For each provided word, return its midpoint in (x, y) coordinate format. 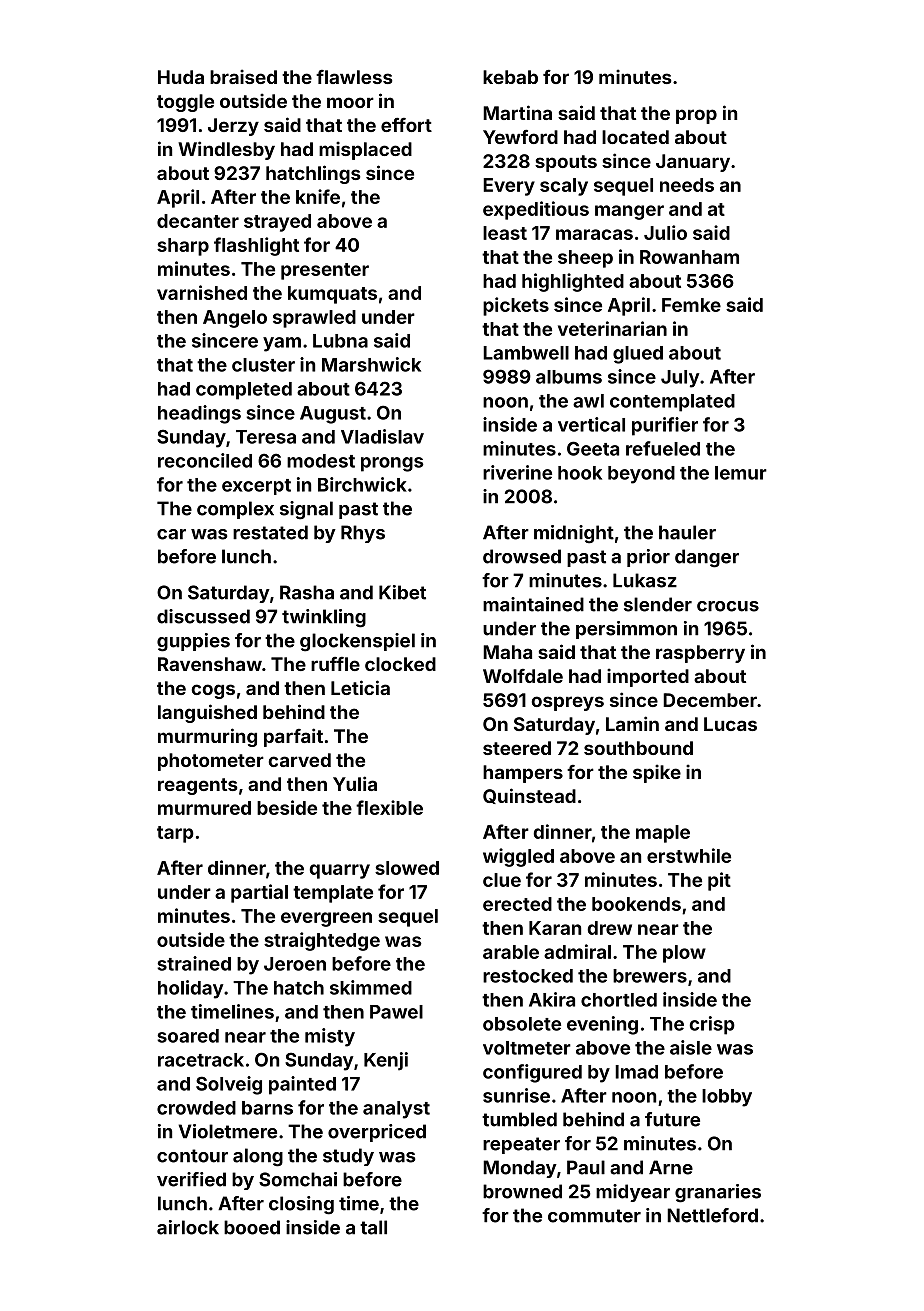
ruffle (335, 664)
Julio (665, 232)
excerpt (256, 487)
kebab (510, 77)
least (505, 233)
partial (259, 893)
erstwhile (689, 855)
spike (657, 773)
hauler (687, 532)
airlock (188, 1227)
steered (517, 748)
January (693, 163)
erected (517, 904)
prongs (392, 464)
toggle (185, 103)
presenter (325, 271)
